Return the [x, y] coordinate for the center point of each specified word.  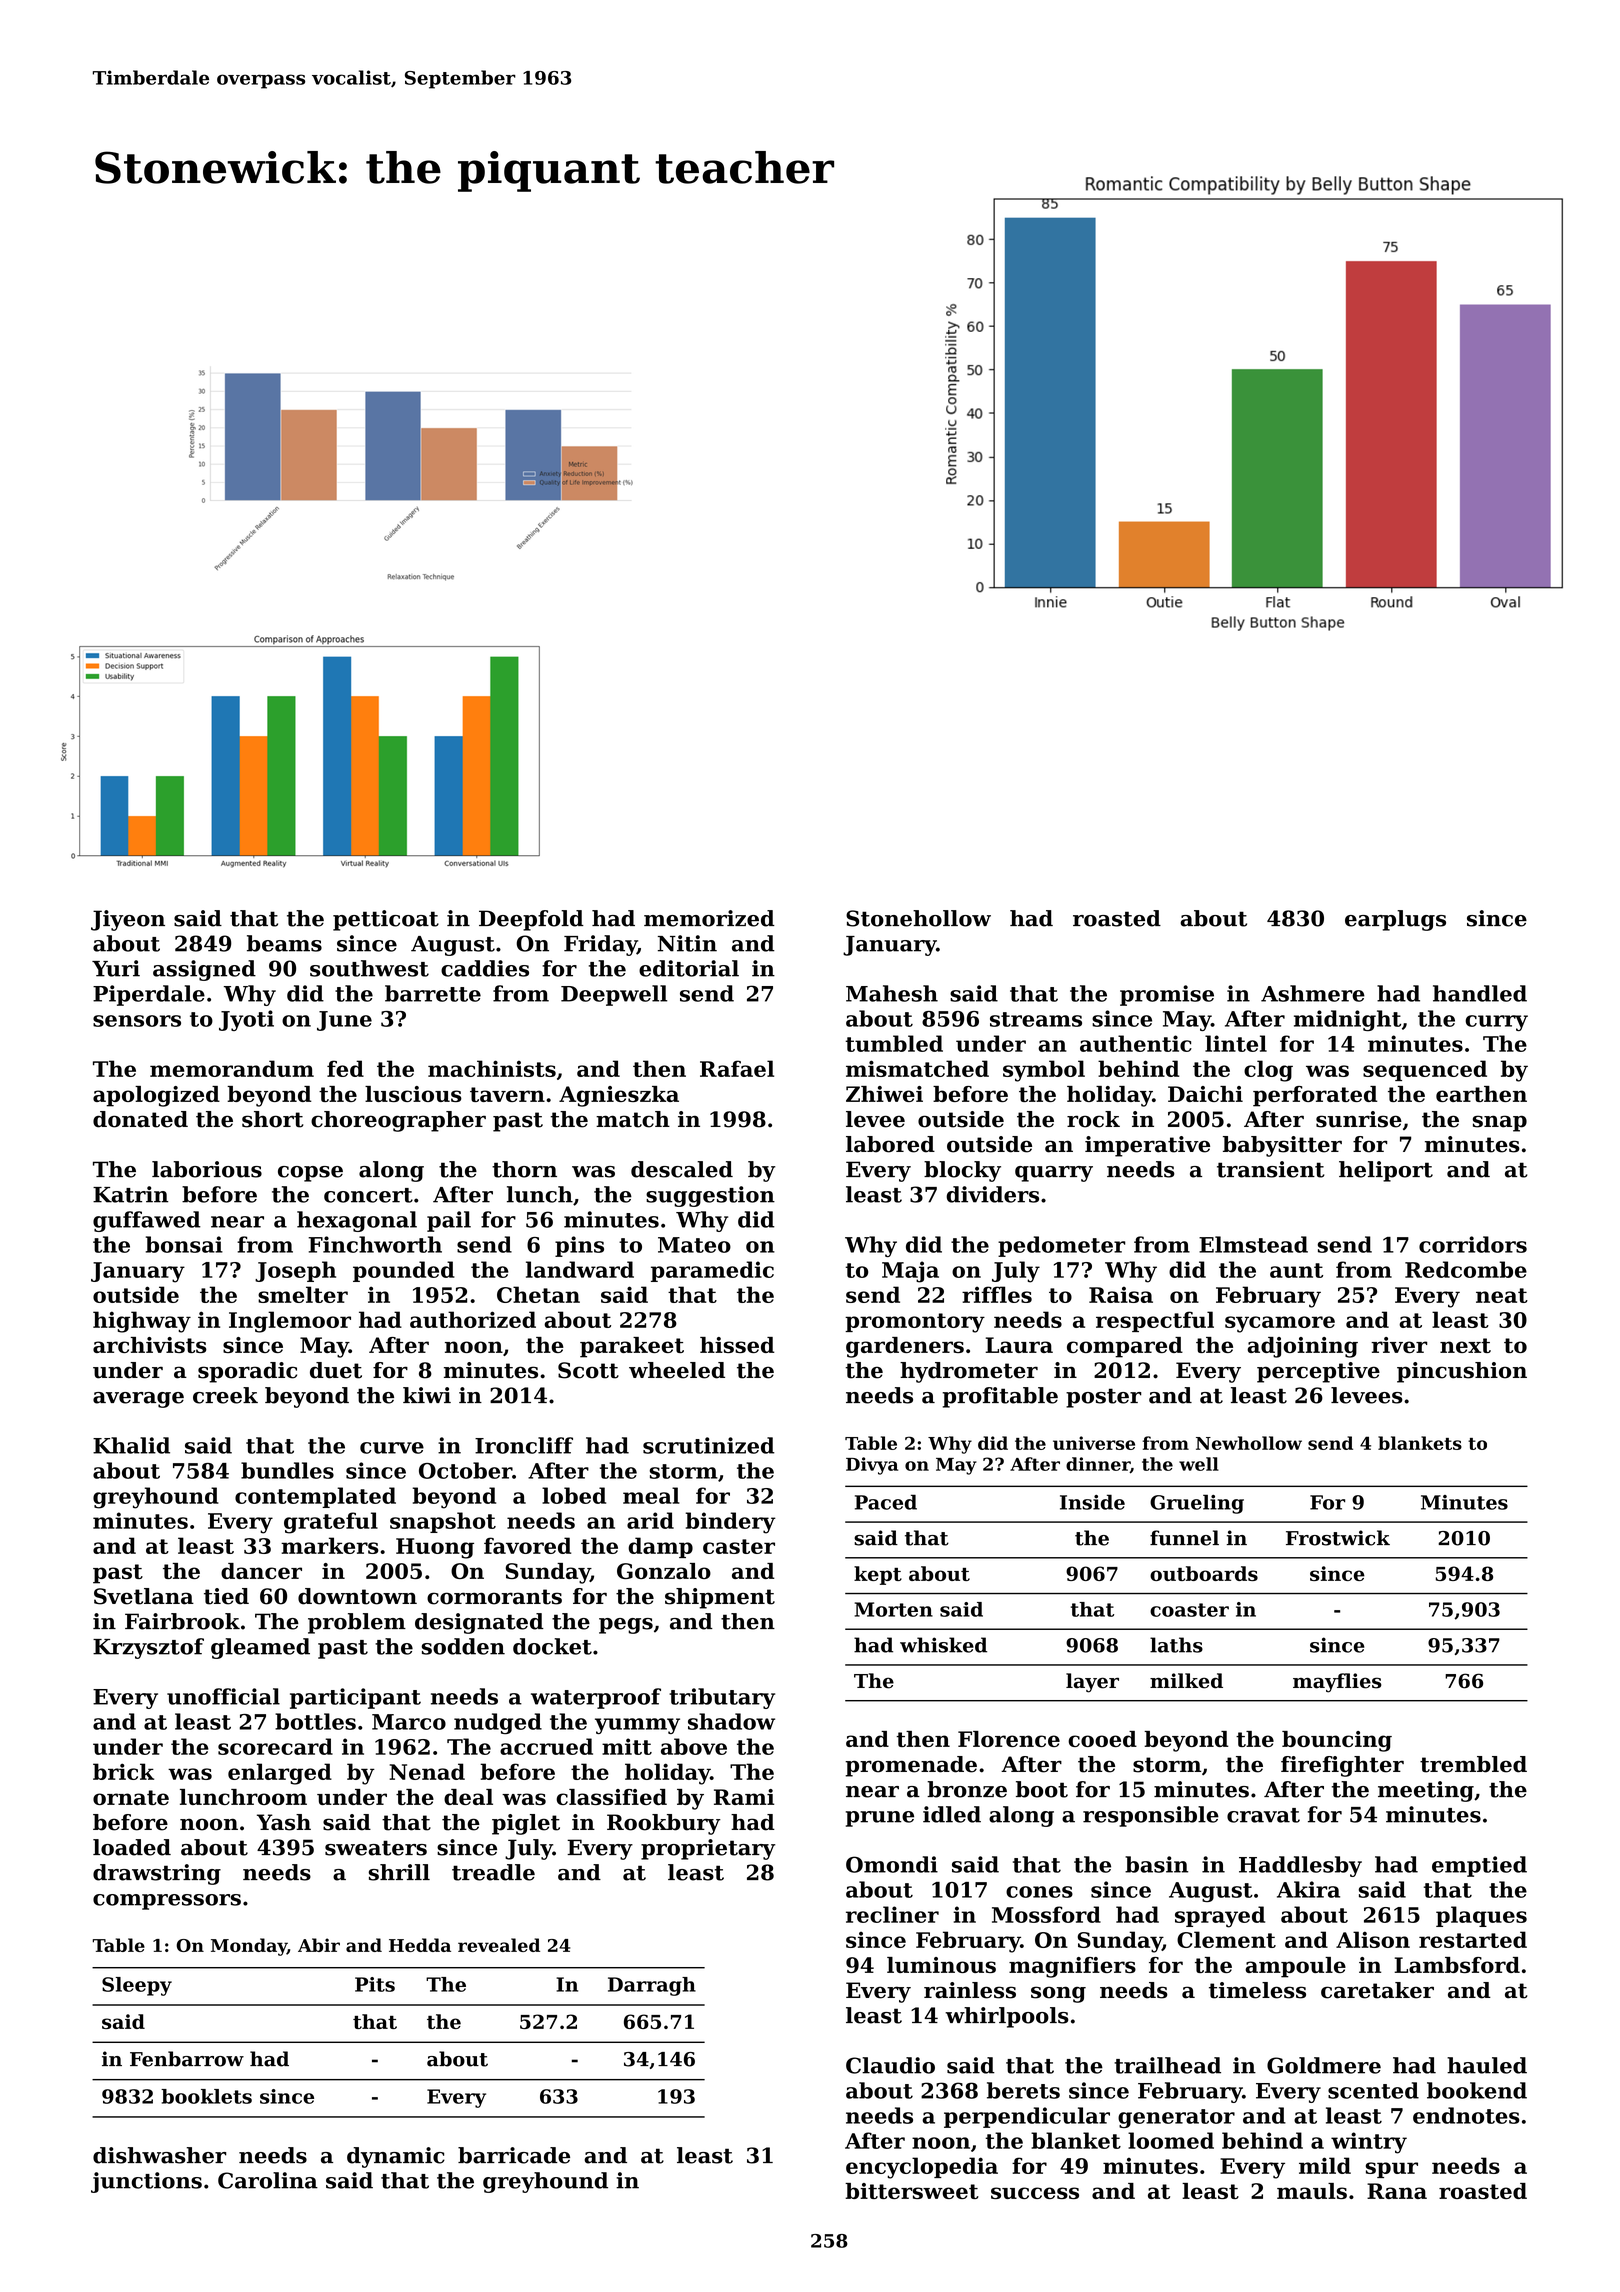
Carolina [268, 2180]
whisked [943, 1645]
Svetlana [144, 1596]
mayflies [1337, 1683]
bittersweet [912, 2191]
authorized [473, 1319]
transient [1271, 1169]
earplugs [1395, 920]
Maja [910, 1272]
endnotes [1466, 2115]
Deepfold [531, 920]
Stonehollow [918, 918]
